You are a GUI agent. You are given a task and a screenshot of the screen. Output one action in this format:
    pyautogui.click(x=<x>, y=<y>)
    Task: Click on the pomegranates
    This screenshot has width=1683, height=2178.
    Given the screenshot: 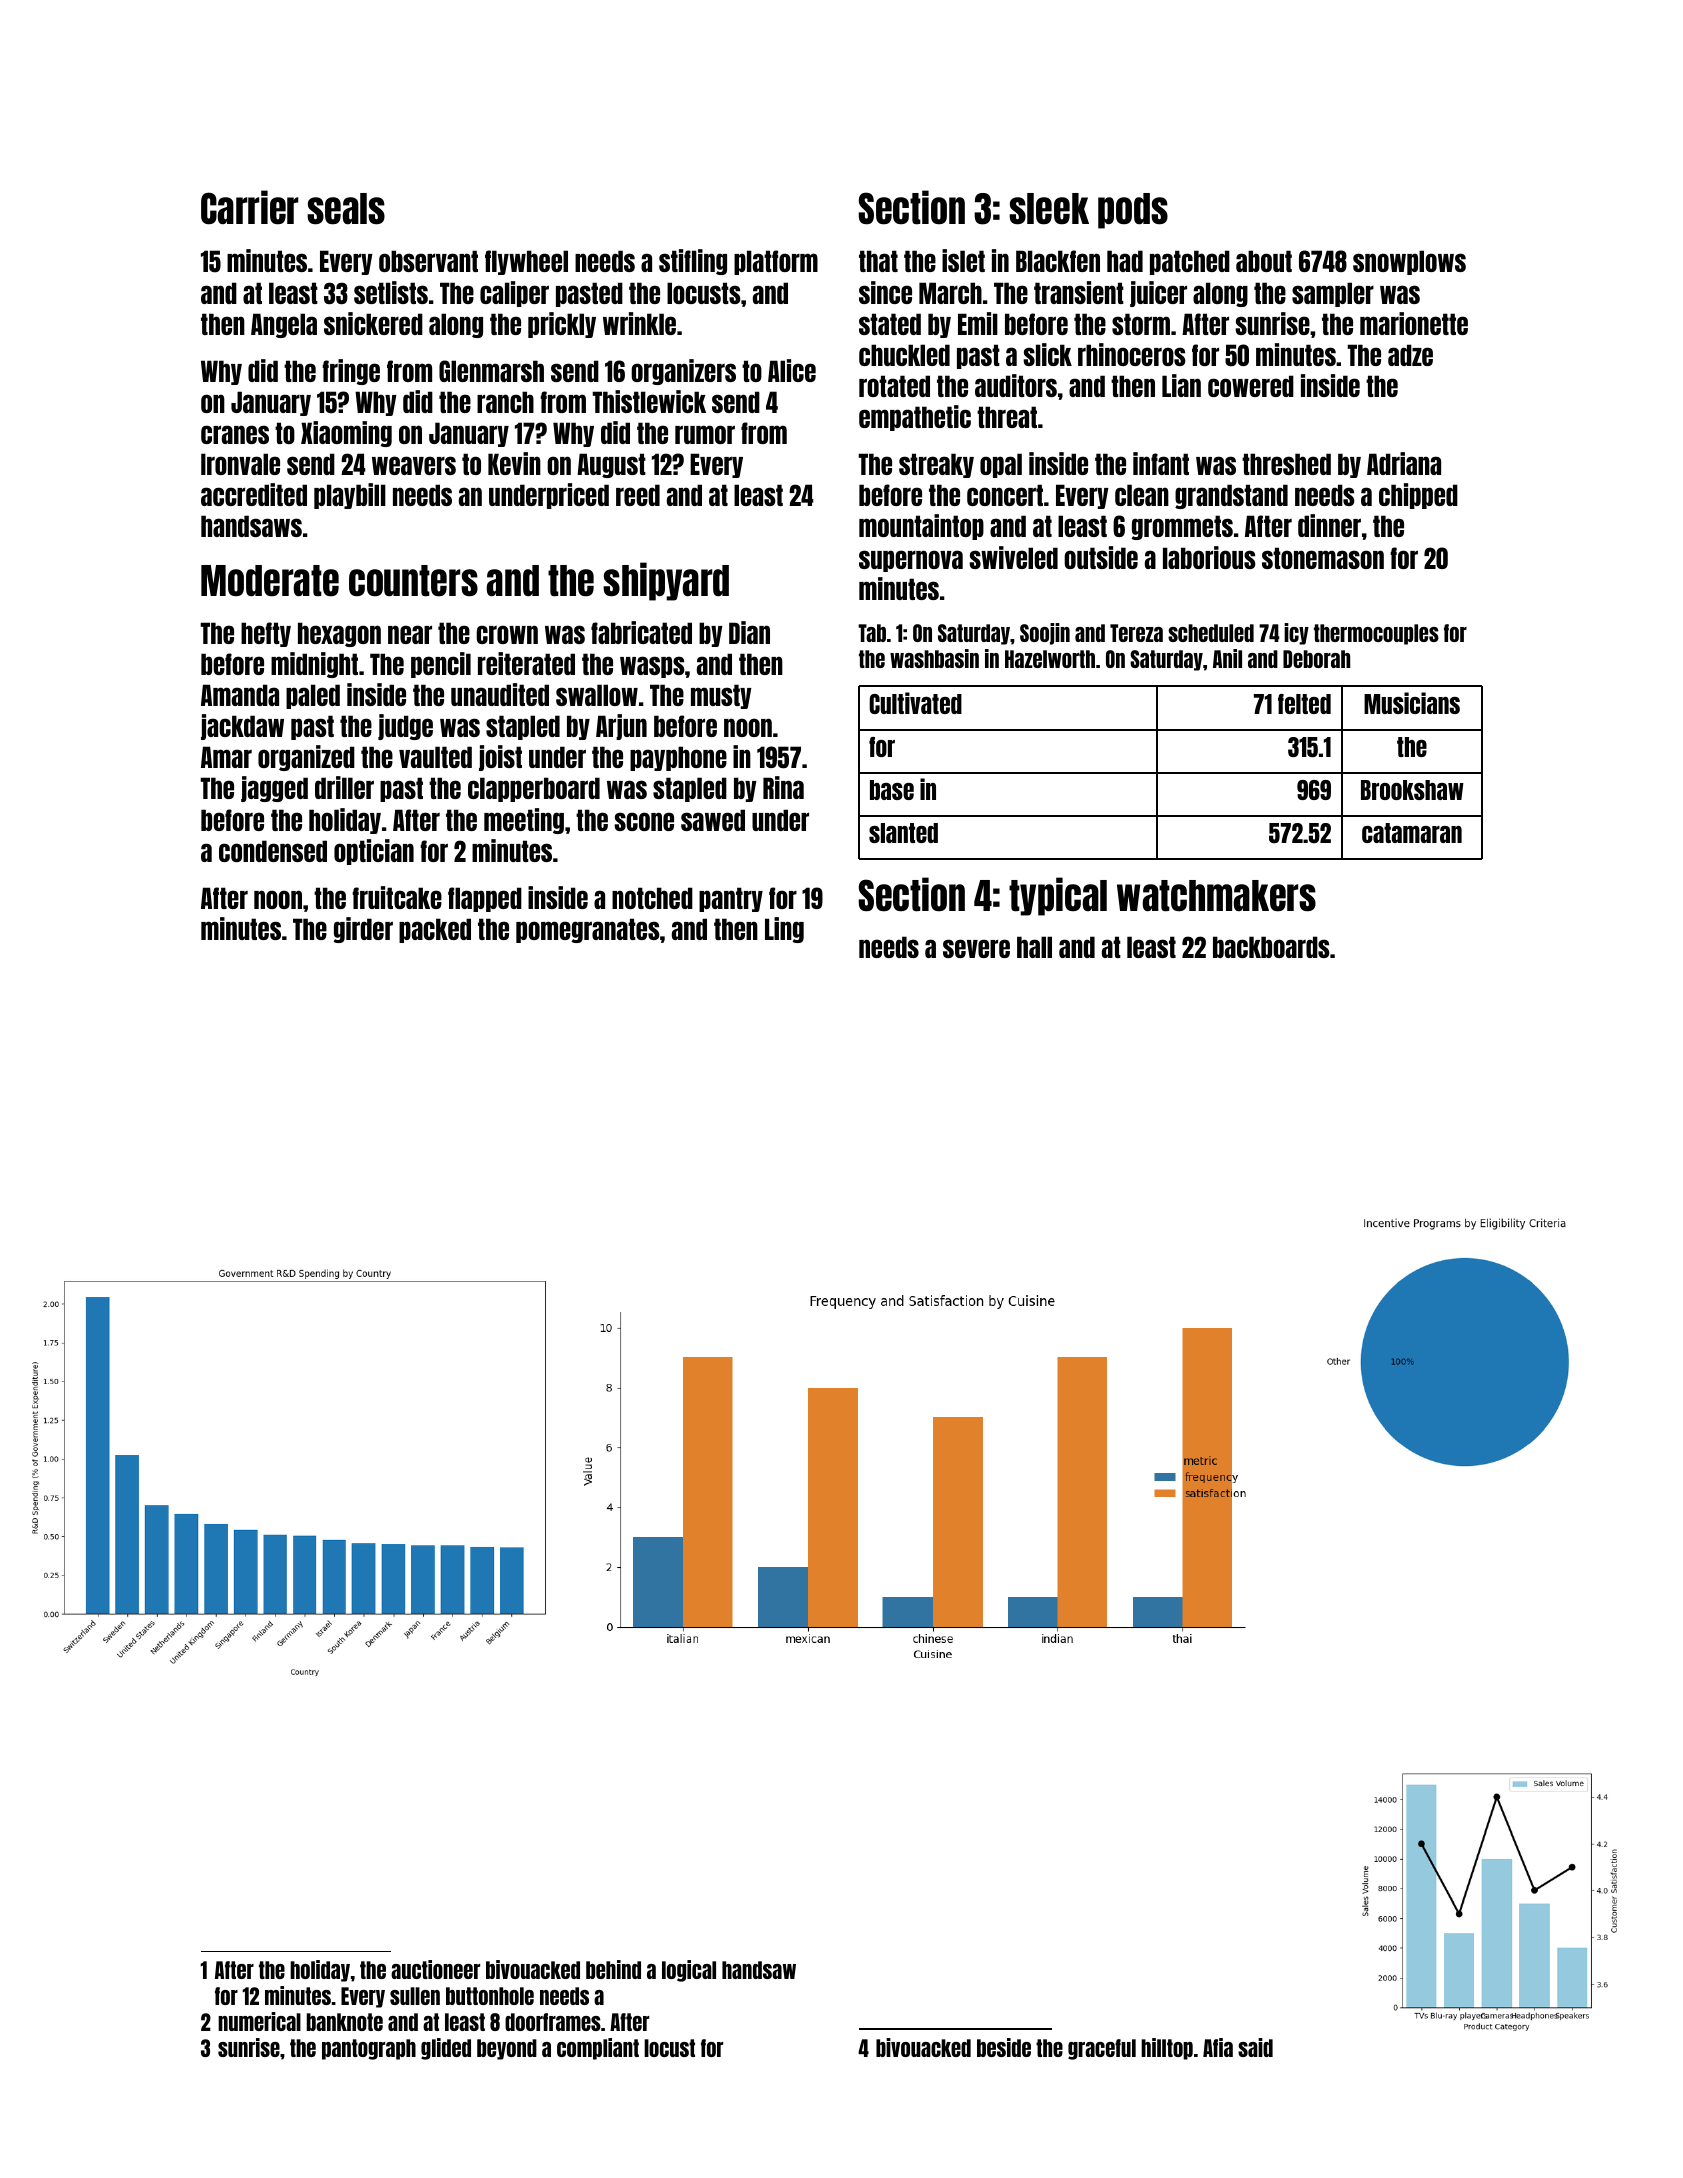 What is the action you would take?
    pyautogui.click(x=588, y=930)
